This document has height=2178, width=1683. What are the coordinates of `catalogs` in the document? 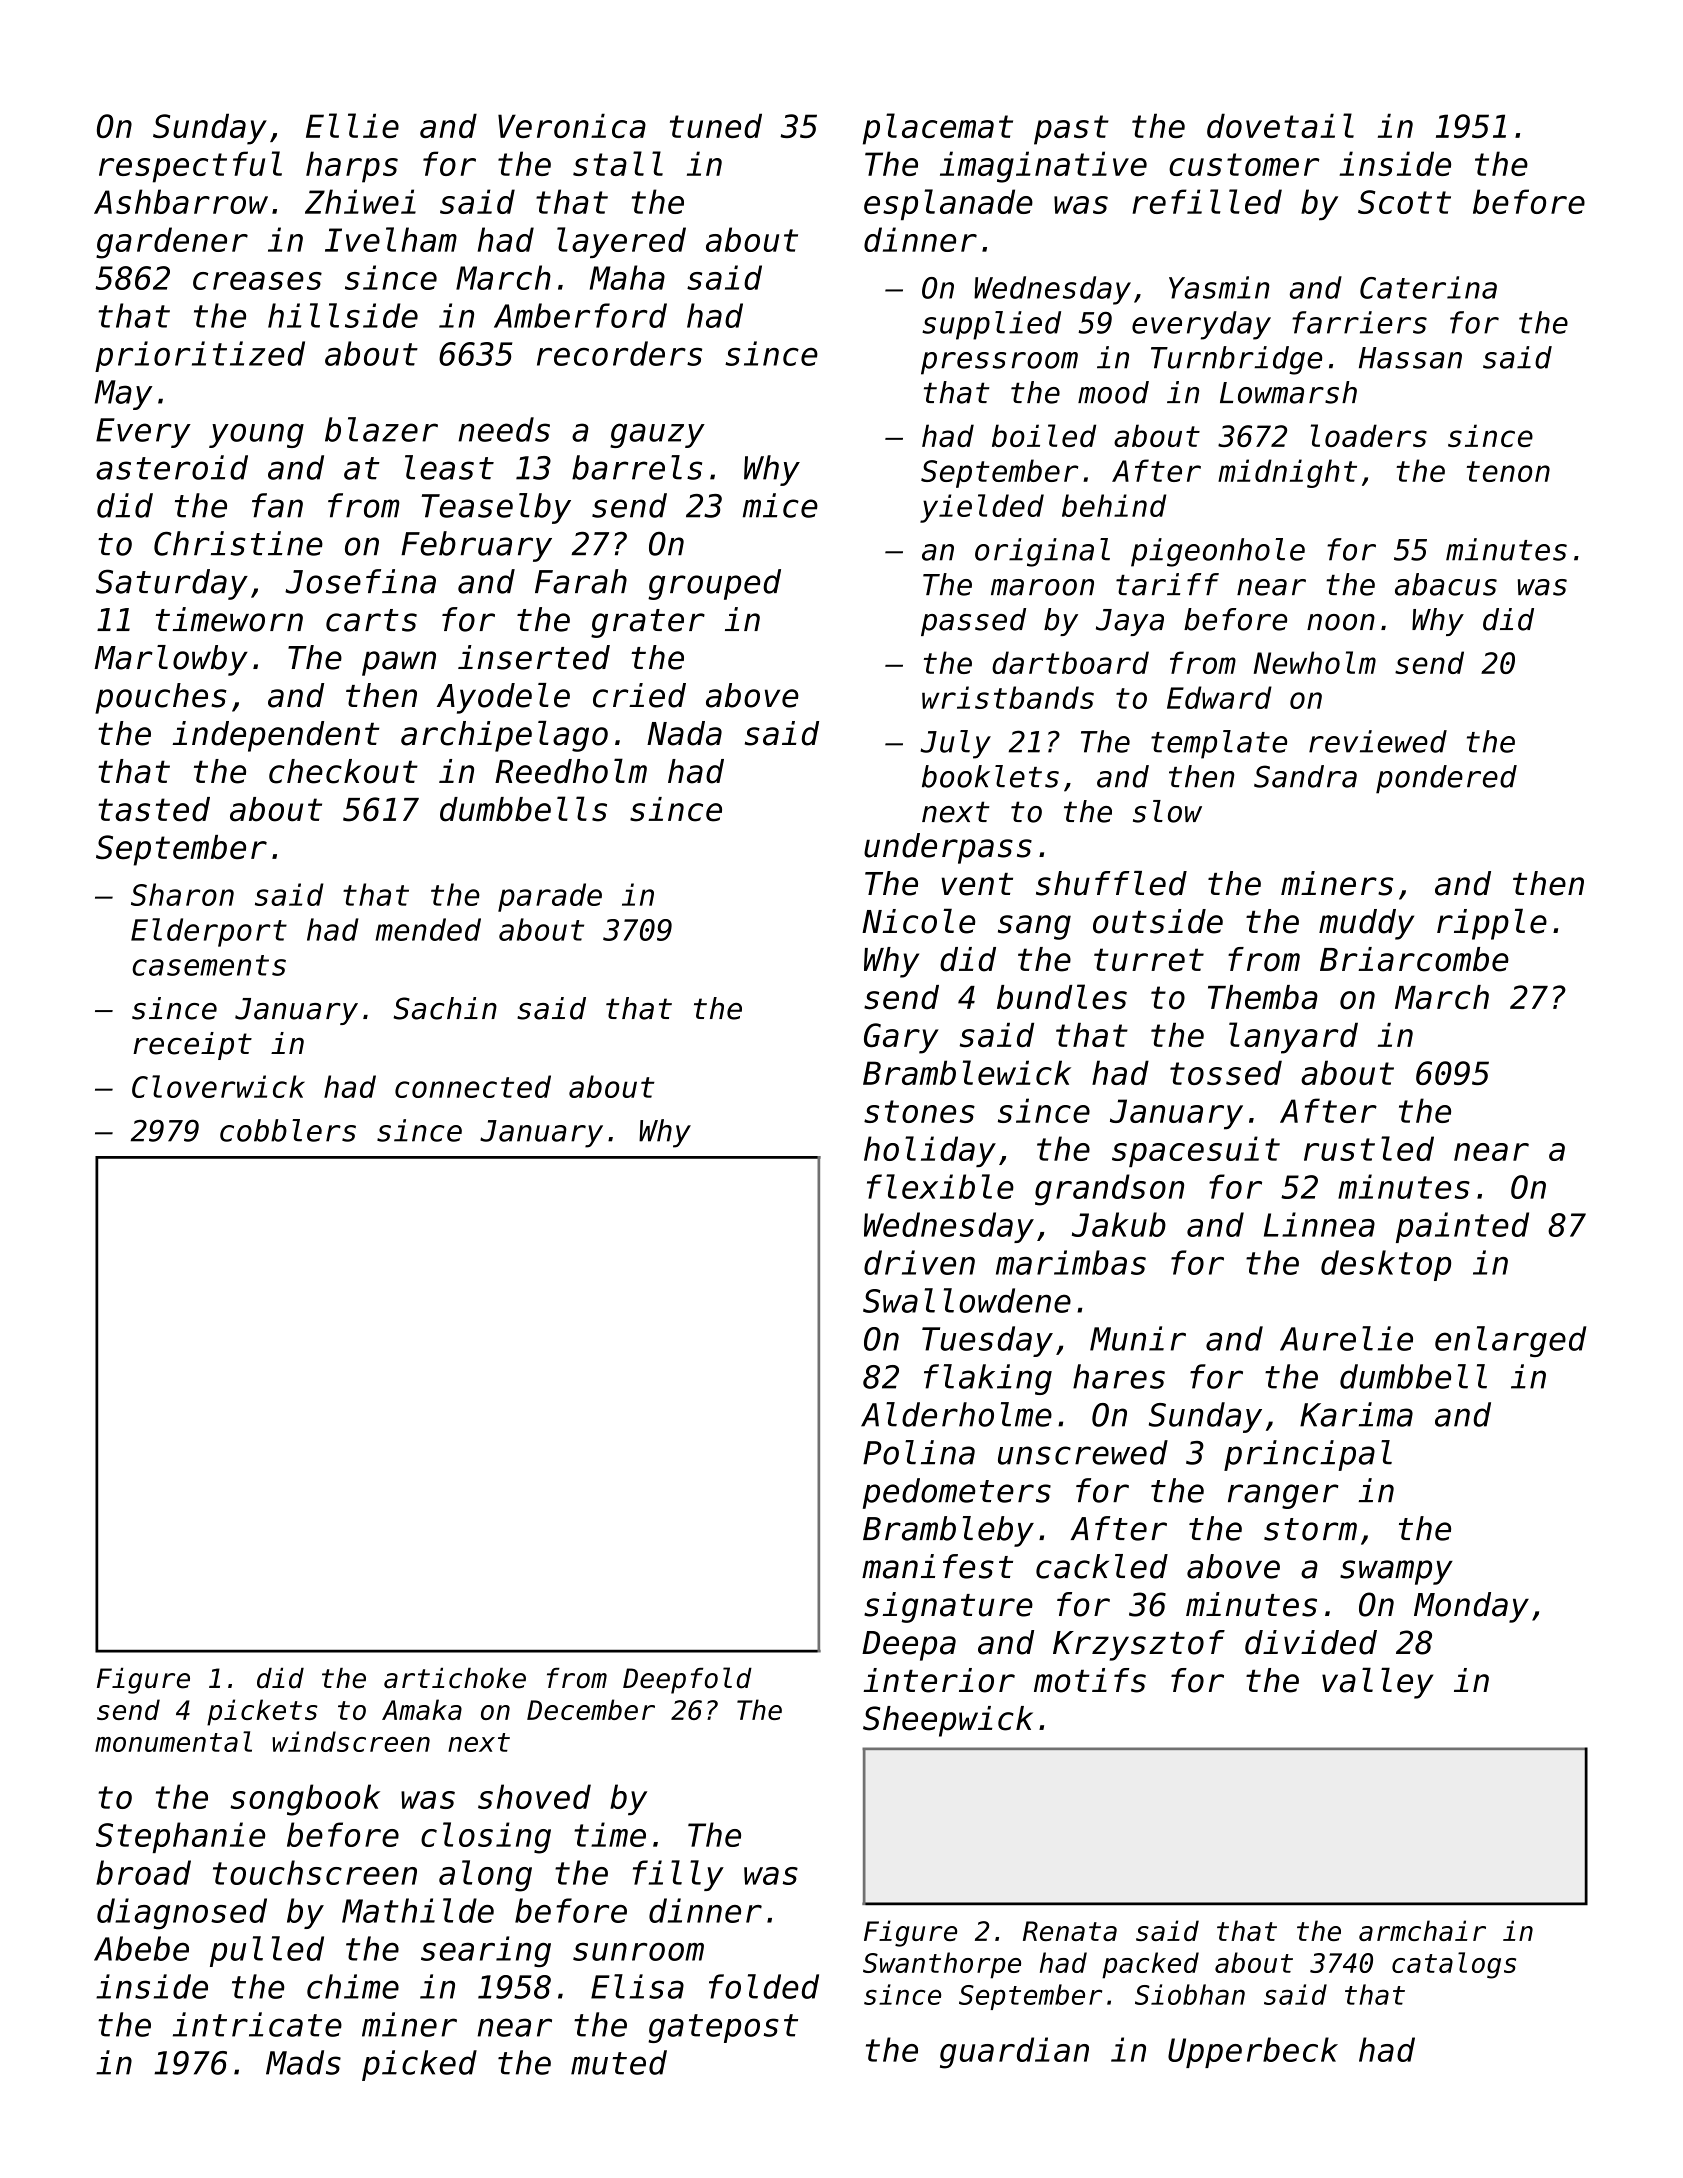 It's located at (1454, 1965).
